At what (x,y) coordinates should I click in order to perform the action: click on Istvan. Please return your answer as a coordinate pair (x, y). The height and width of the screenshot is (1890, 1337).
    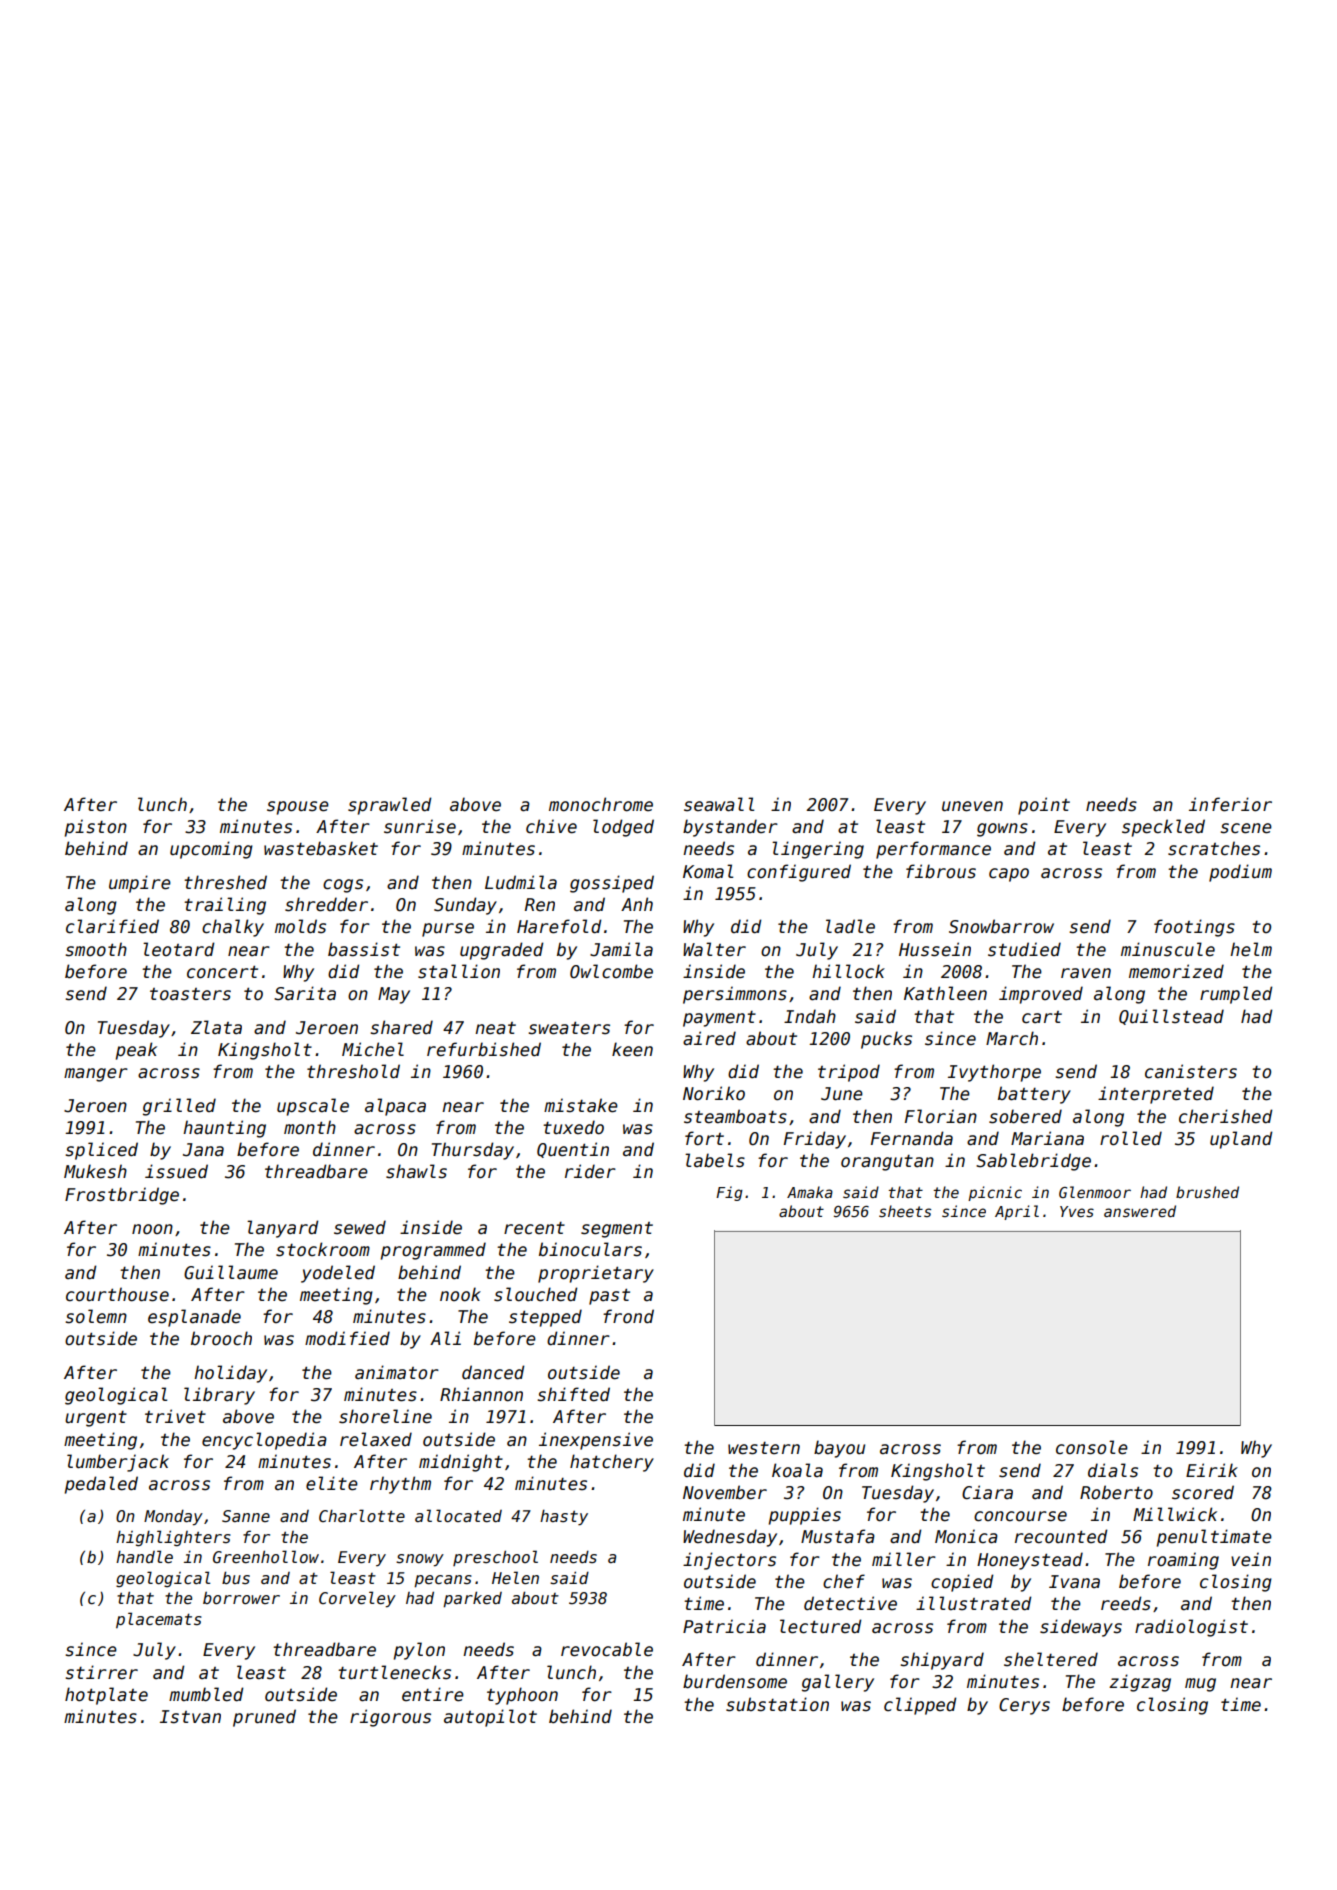
    Looking at the image, I should click on (190, 1717).
